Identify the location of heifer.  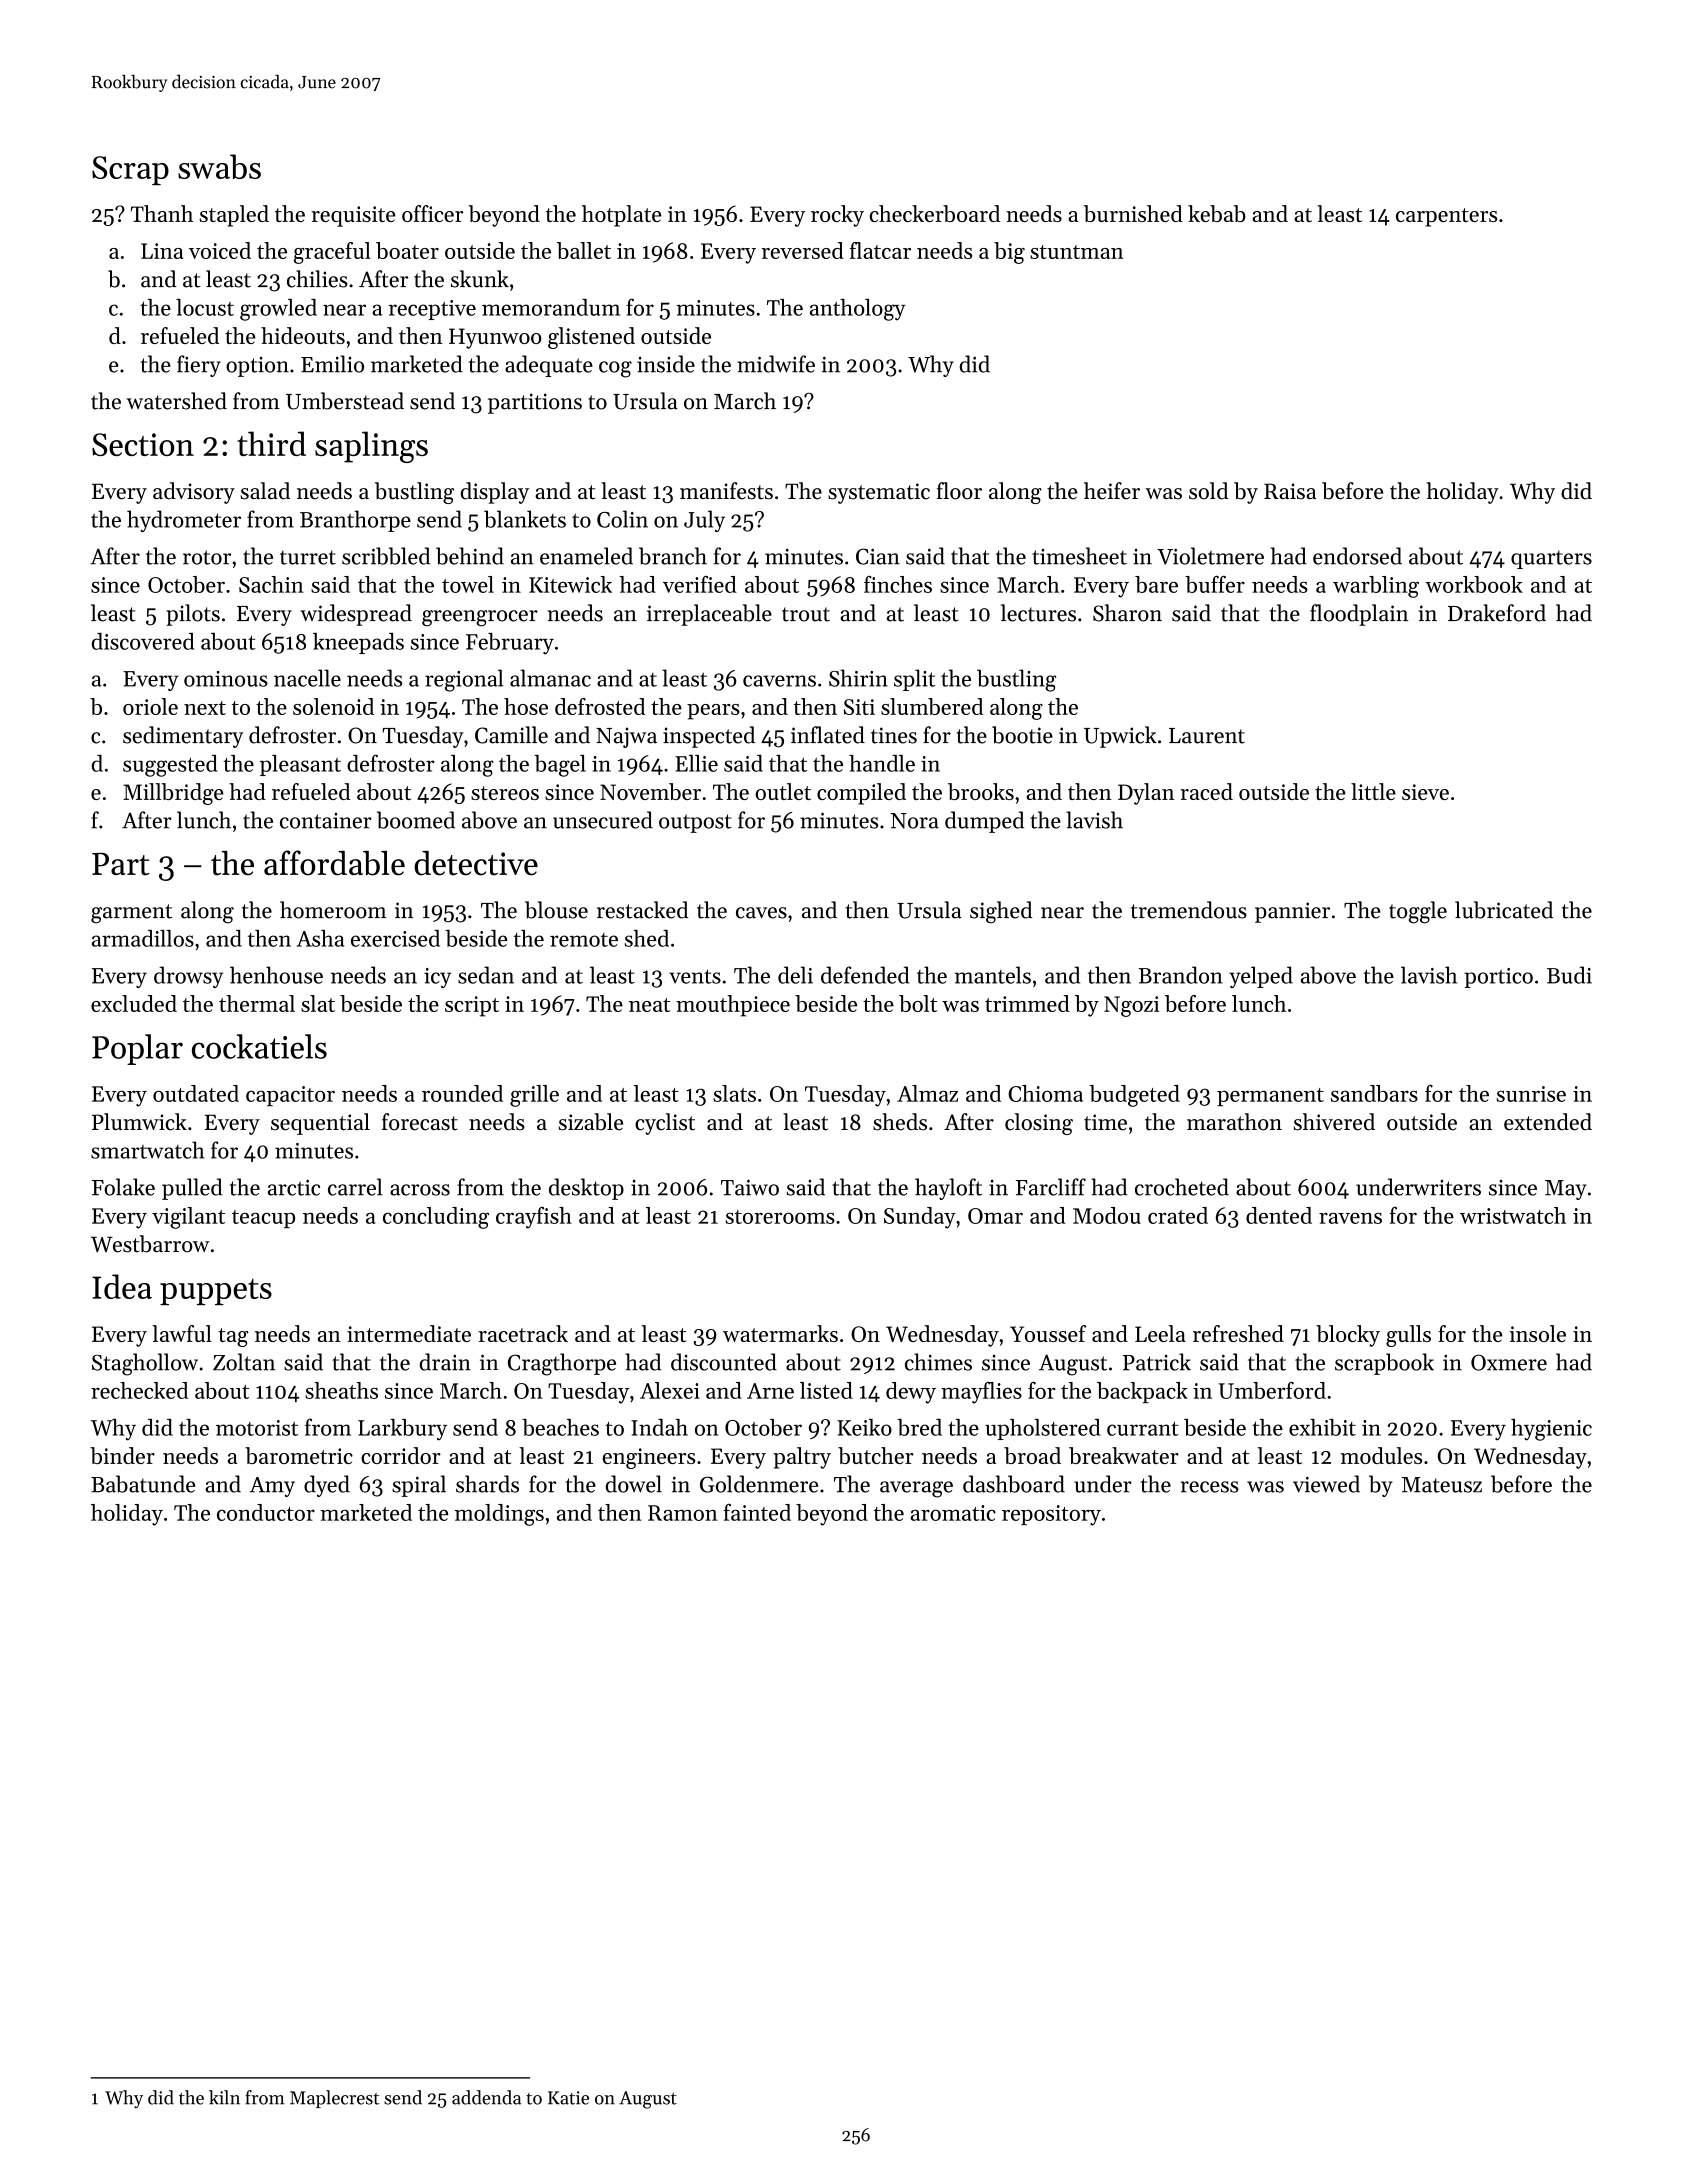
(1112, 491).
